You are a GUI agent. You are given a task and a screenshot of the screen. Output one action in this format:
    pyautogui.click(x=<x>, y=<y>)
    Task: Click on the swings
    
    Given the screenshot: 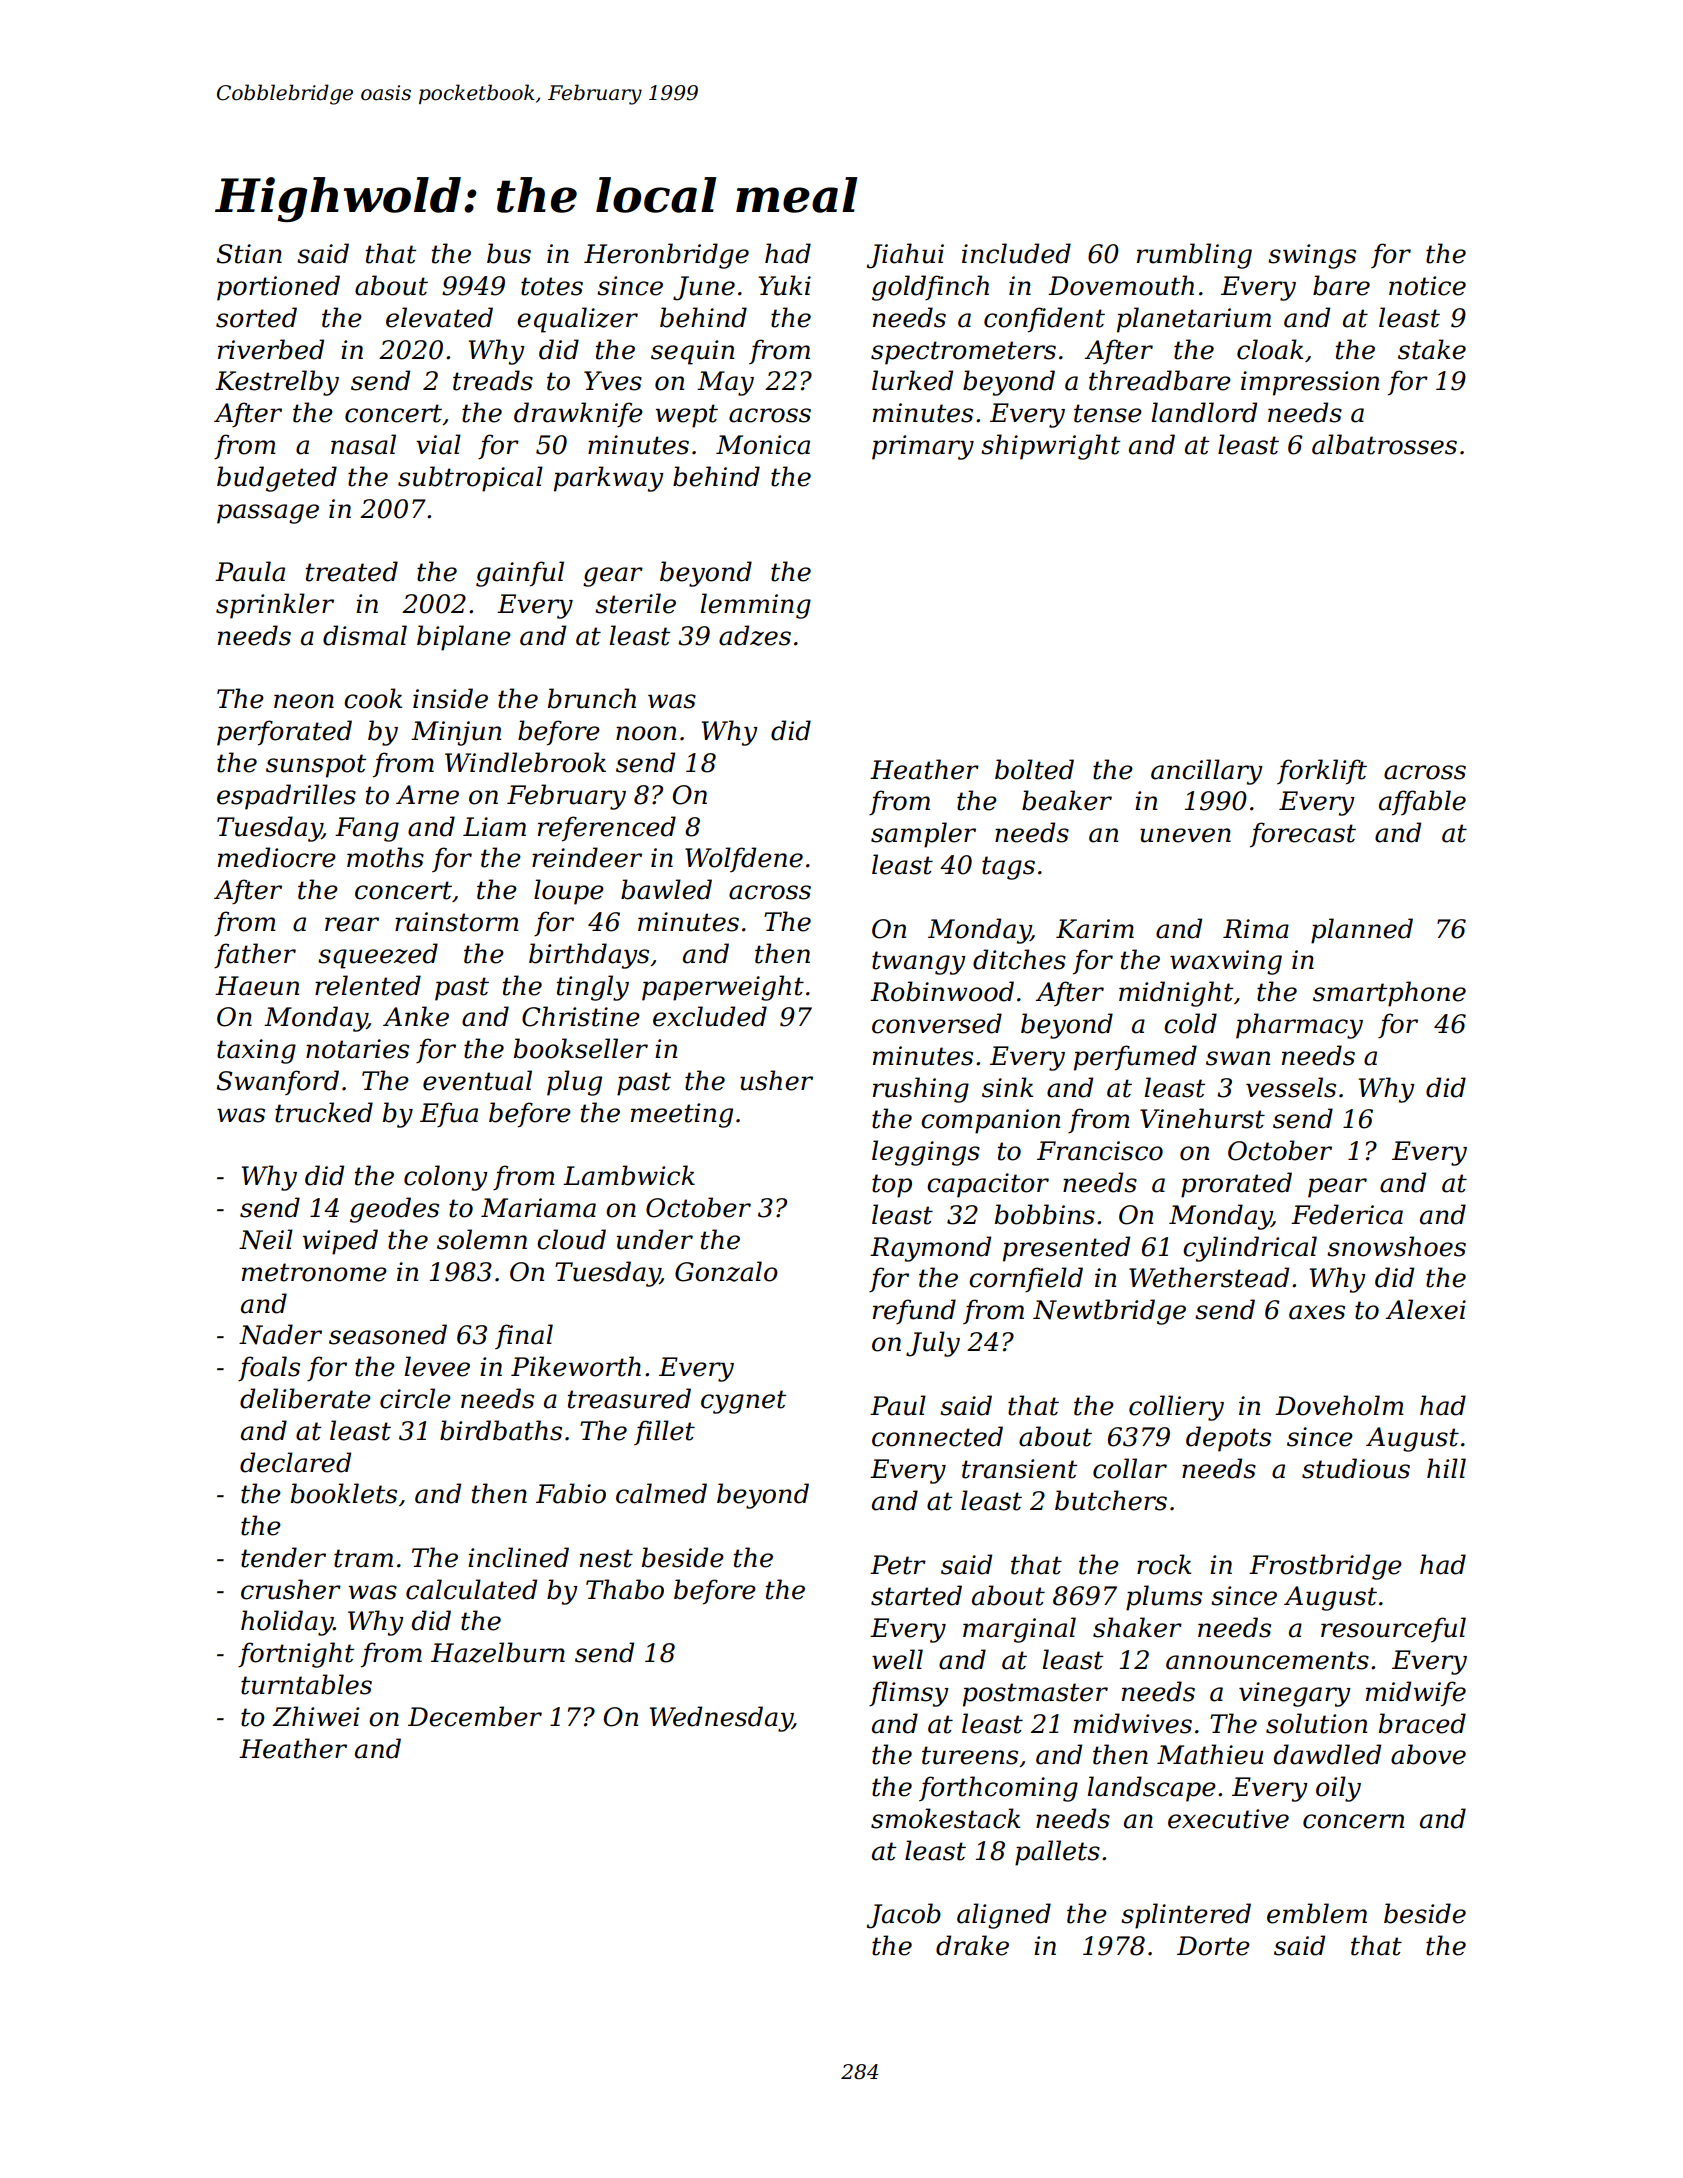 What is the action you would take?
    pyautogui.click(x=1312, y=256)
